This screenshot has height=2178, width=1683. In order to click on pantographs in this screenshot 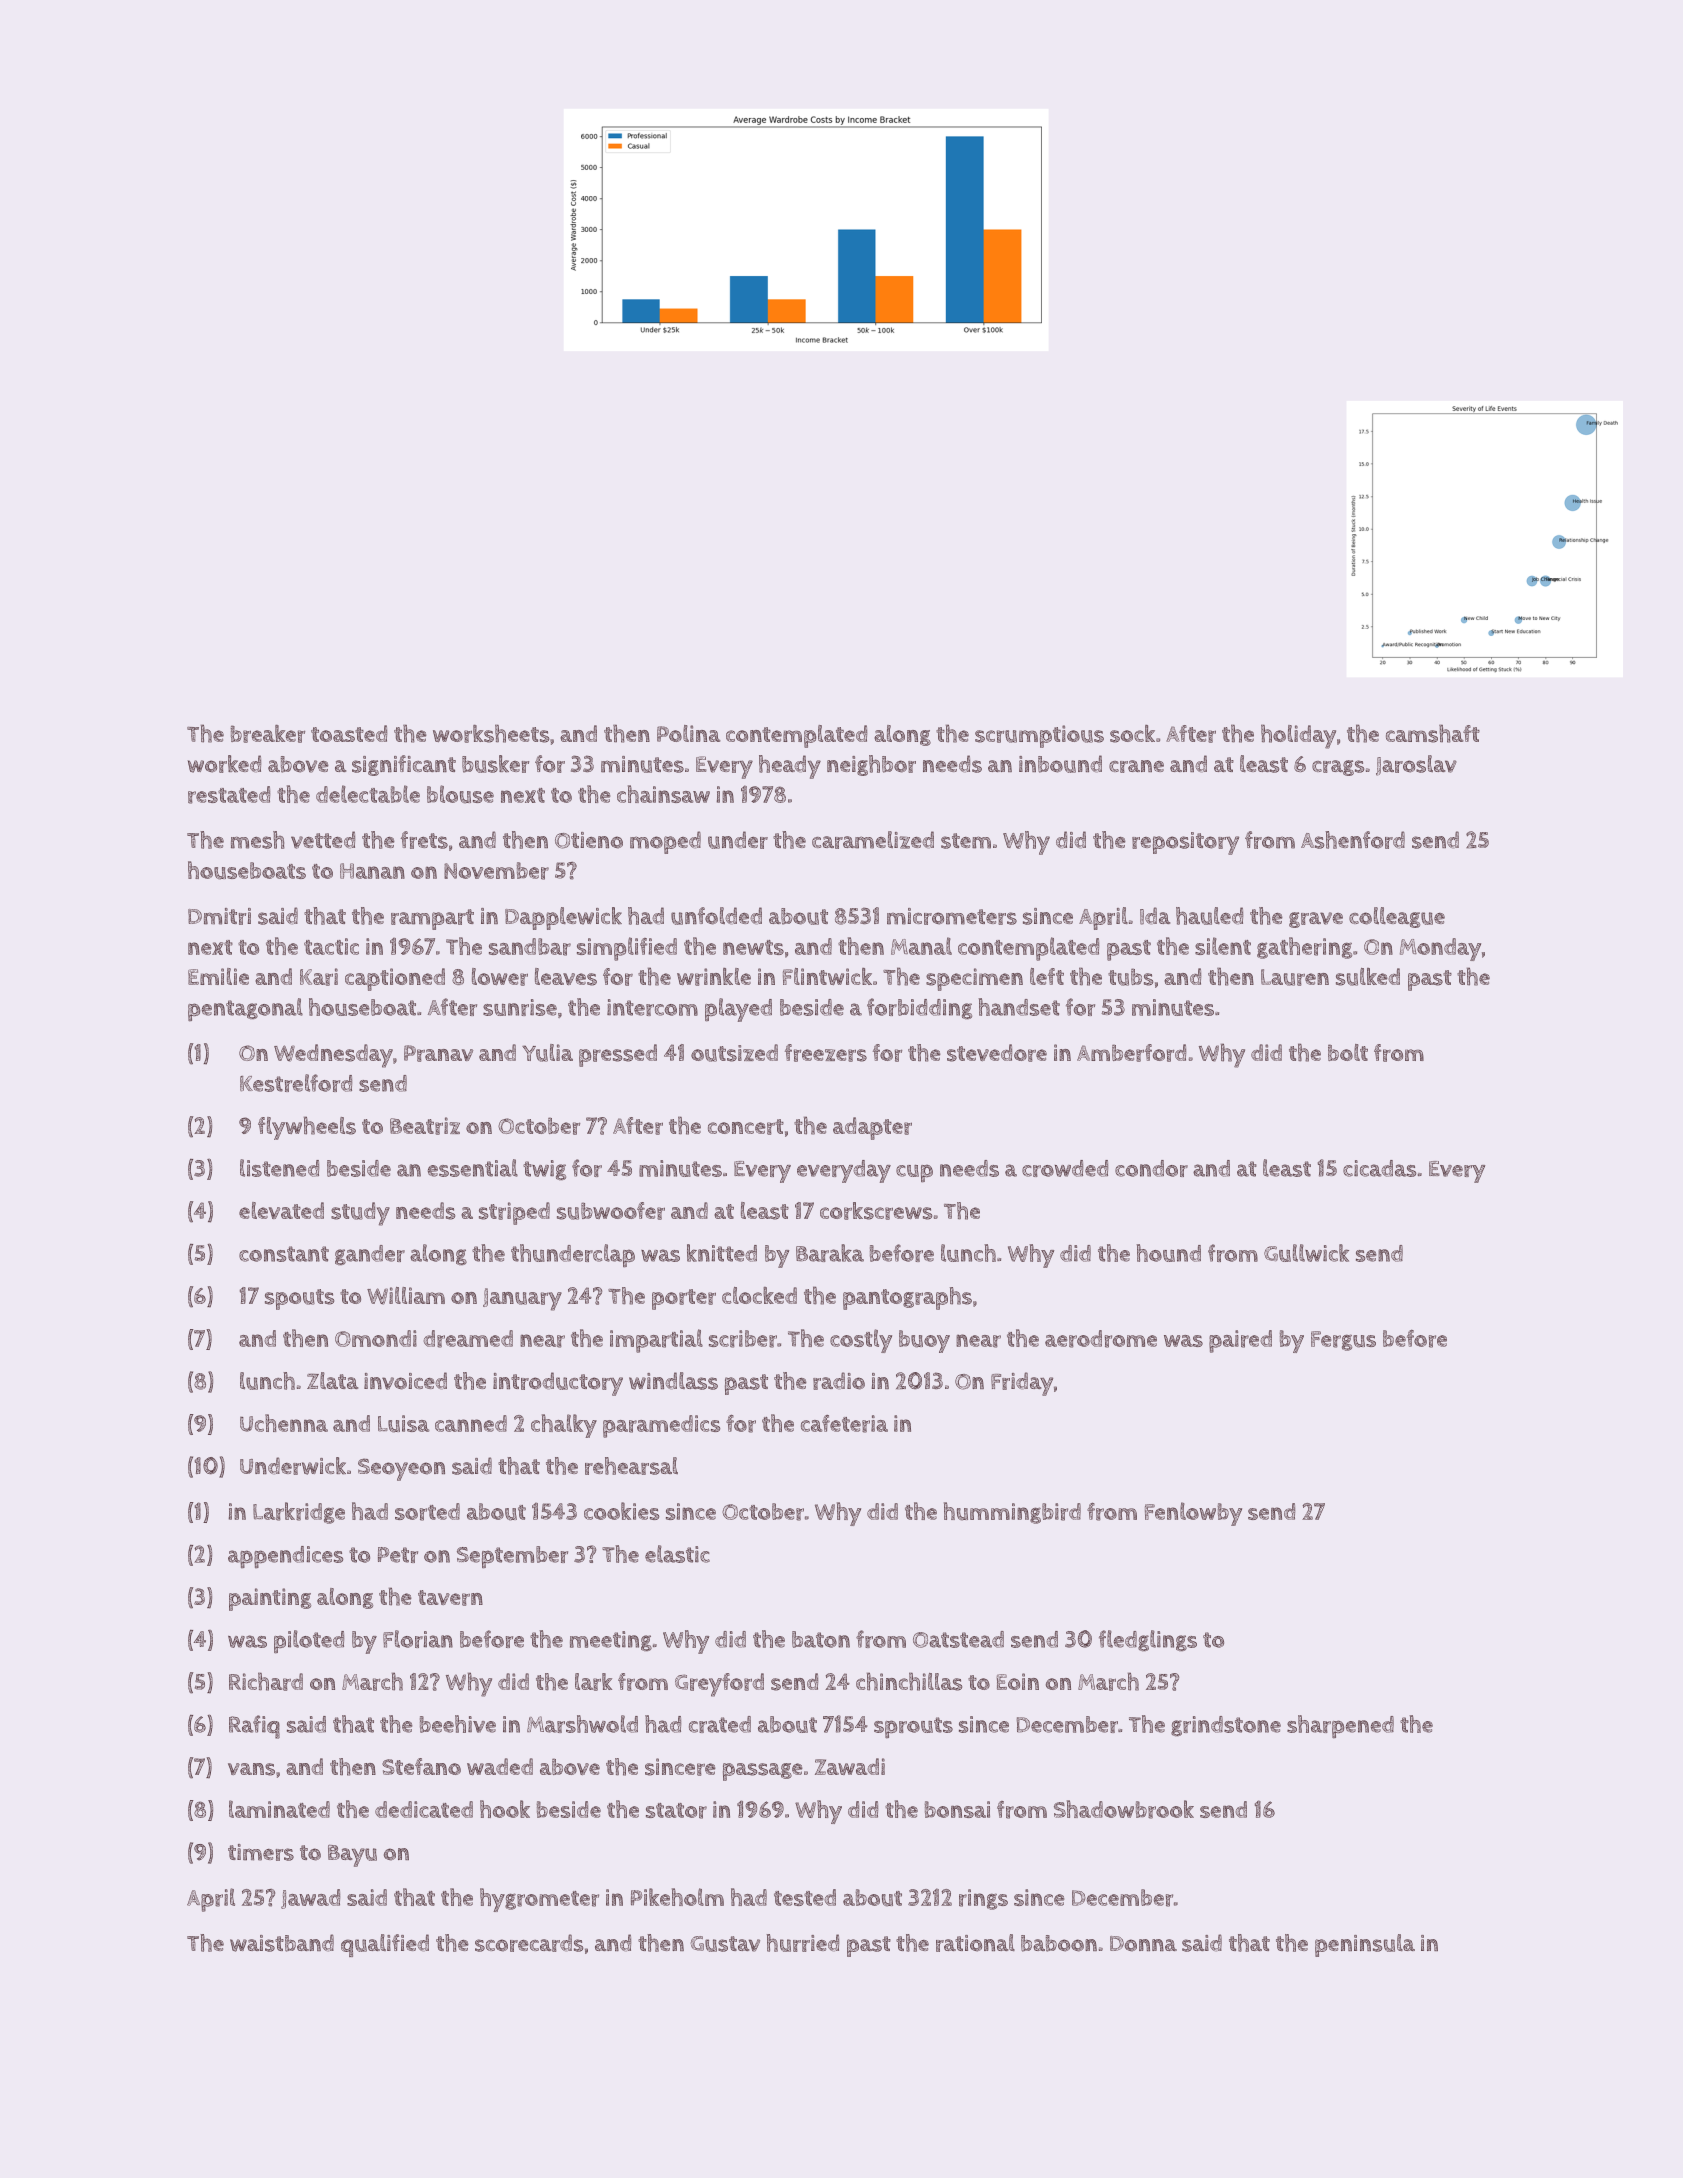, I will do `click(907, 1298)`.
